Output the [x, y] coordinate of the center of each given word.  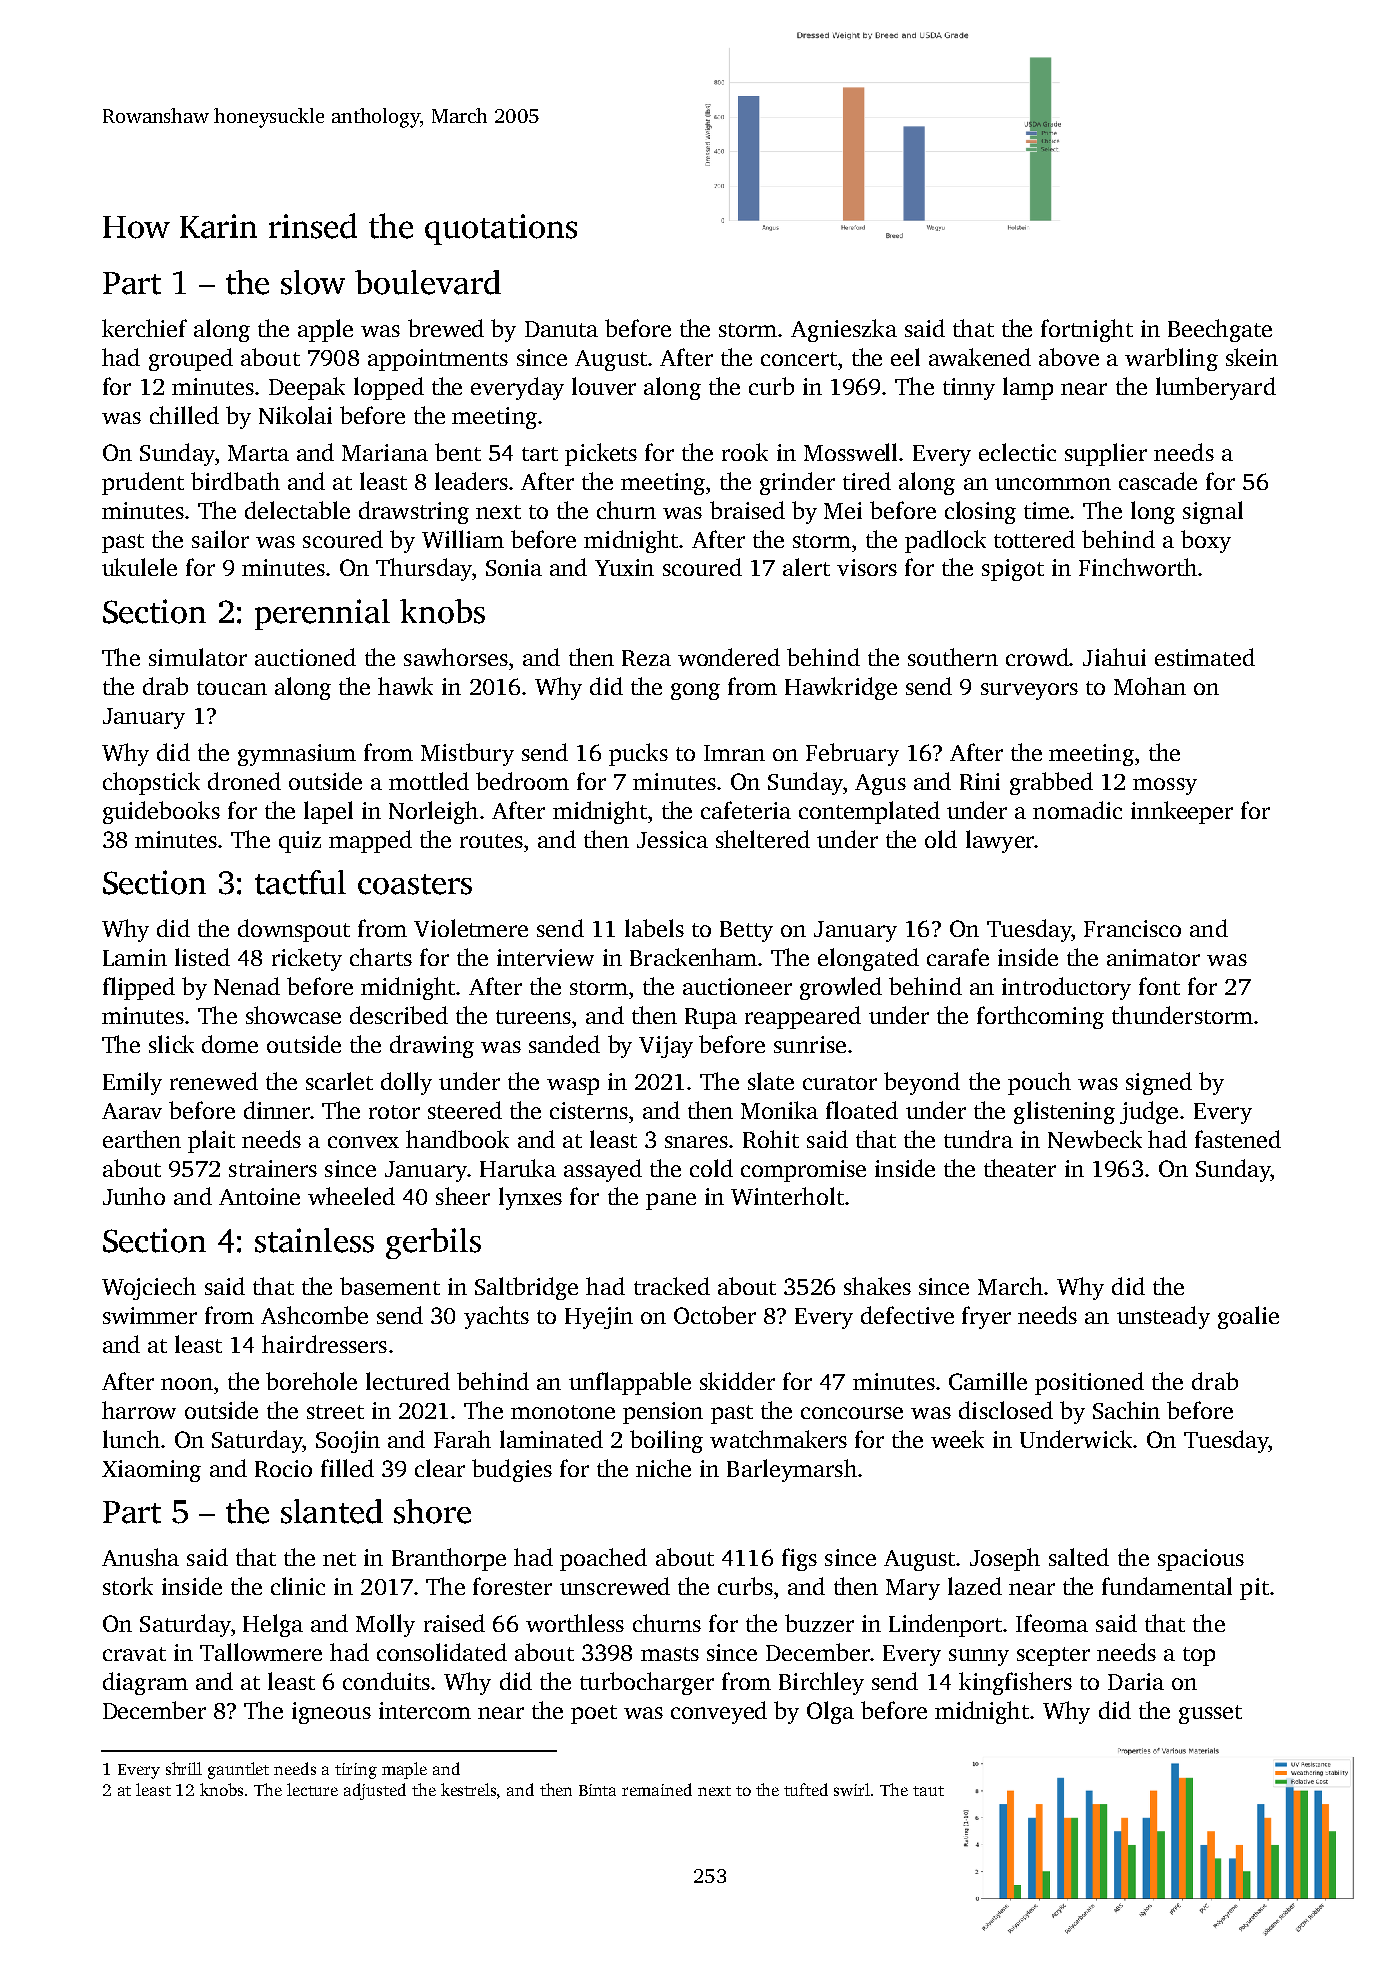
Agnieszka [844, 330]
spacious [1201, 1560]
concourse [852, 1413]
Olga [830, 1712]
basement [390, 1286]
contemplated [869, 812]
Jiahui [1114, 657]
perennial [322, 614]
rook [745, 452]
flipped [139, 988]
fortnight [1087, 330]
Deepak [307, 388]
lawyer [1000, 841]
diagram [145, 1683]
